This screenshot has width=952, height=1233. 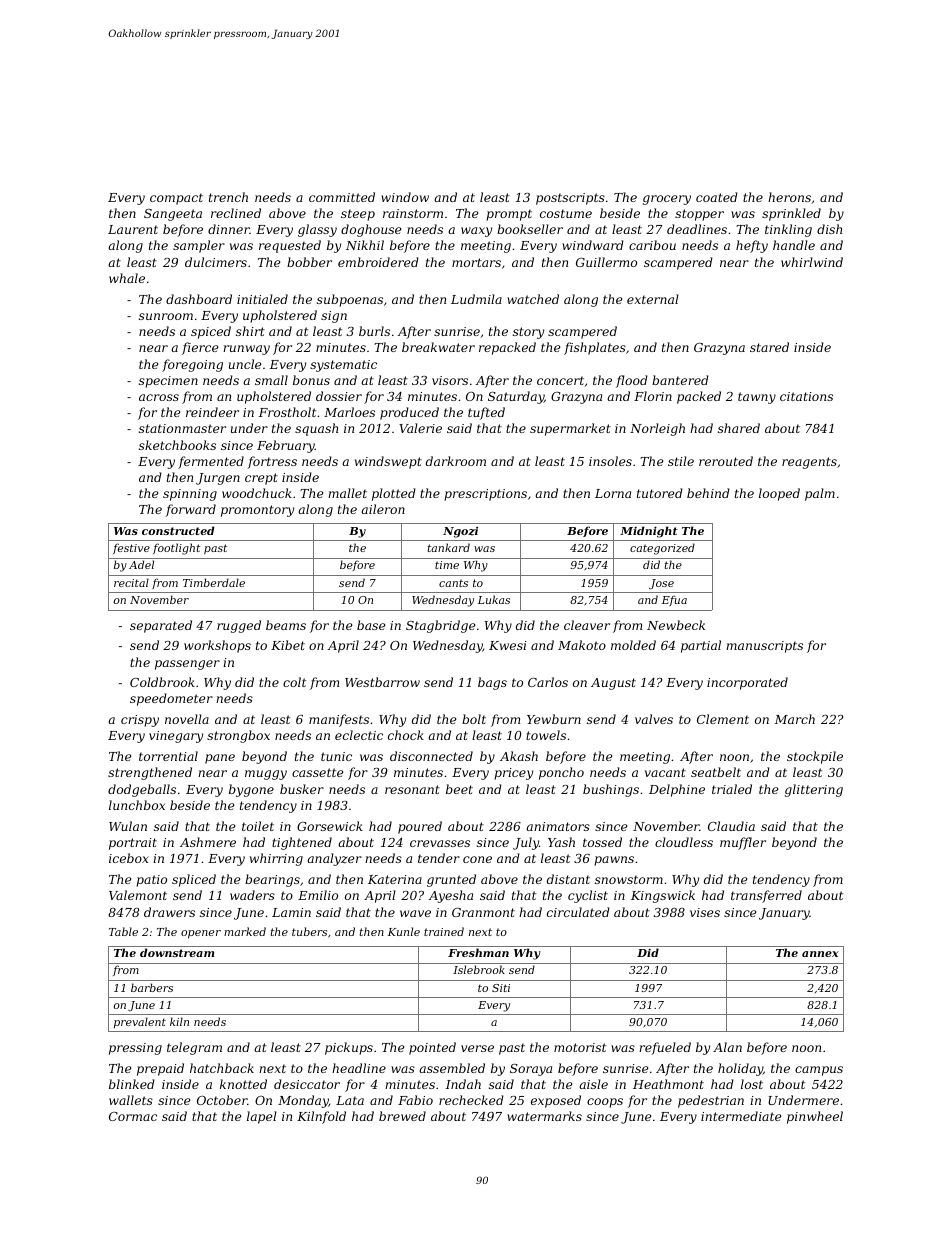 I want to click on sketchbooks, so click(x=177, y=445).
